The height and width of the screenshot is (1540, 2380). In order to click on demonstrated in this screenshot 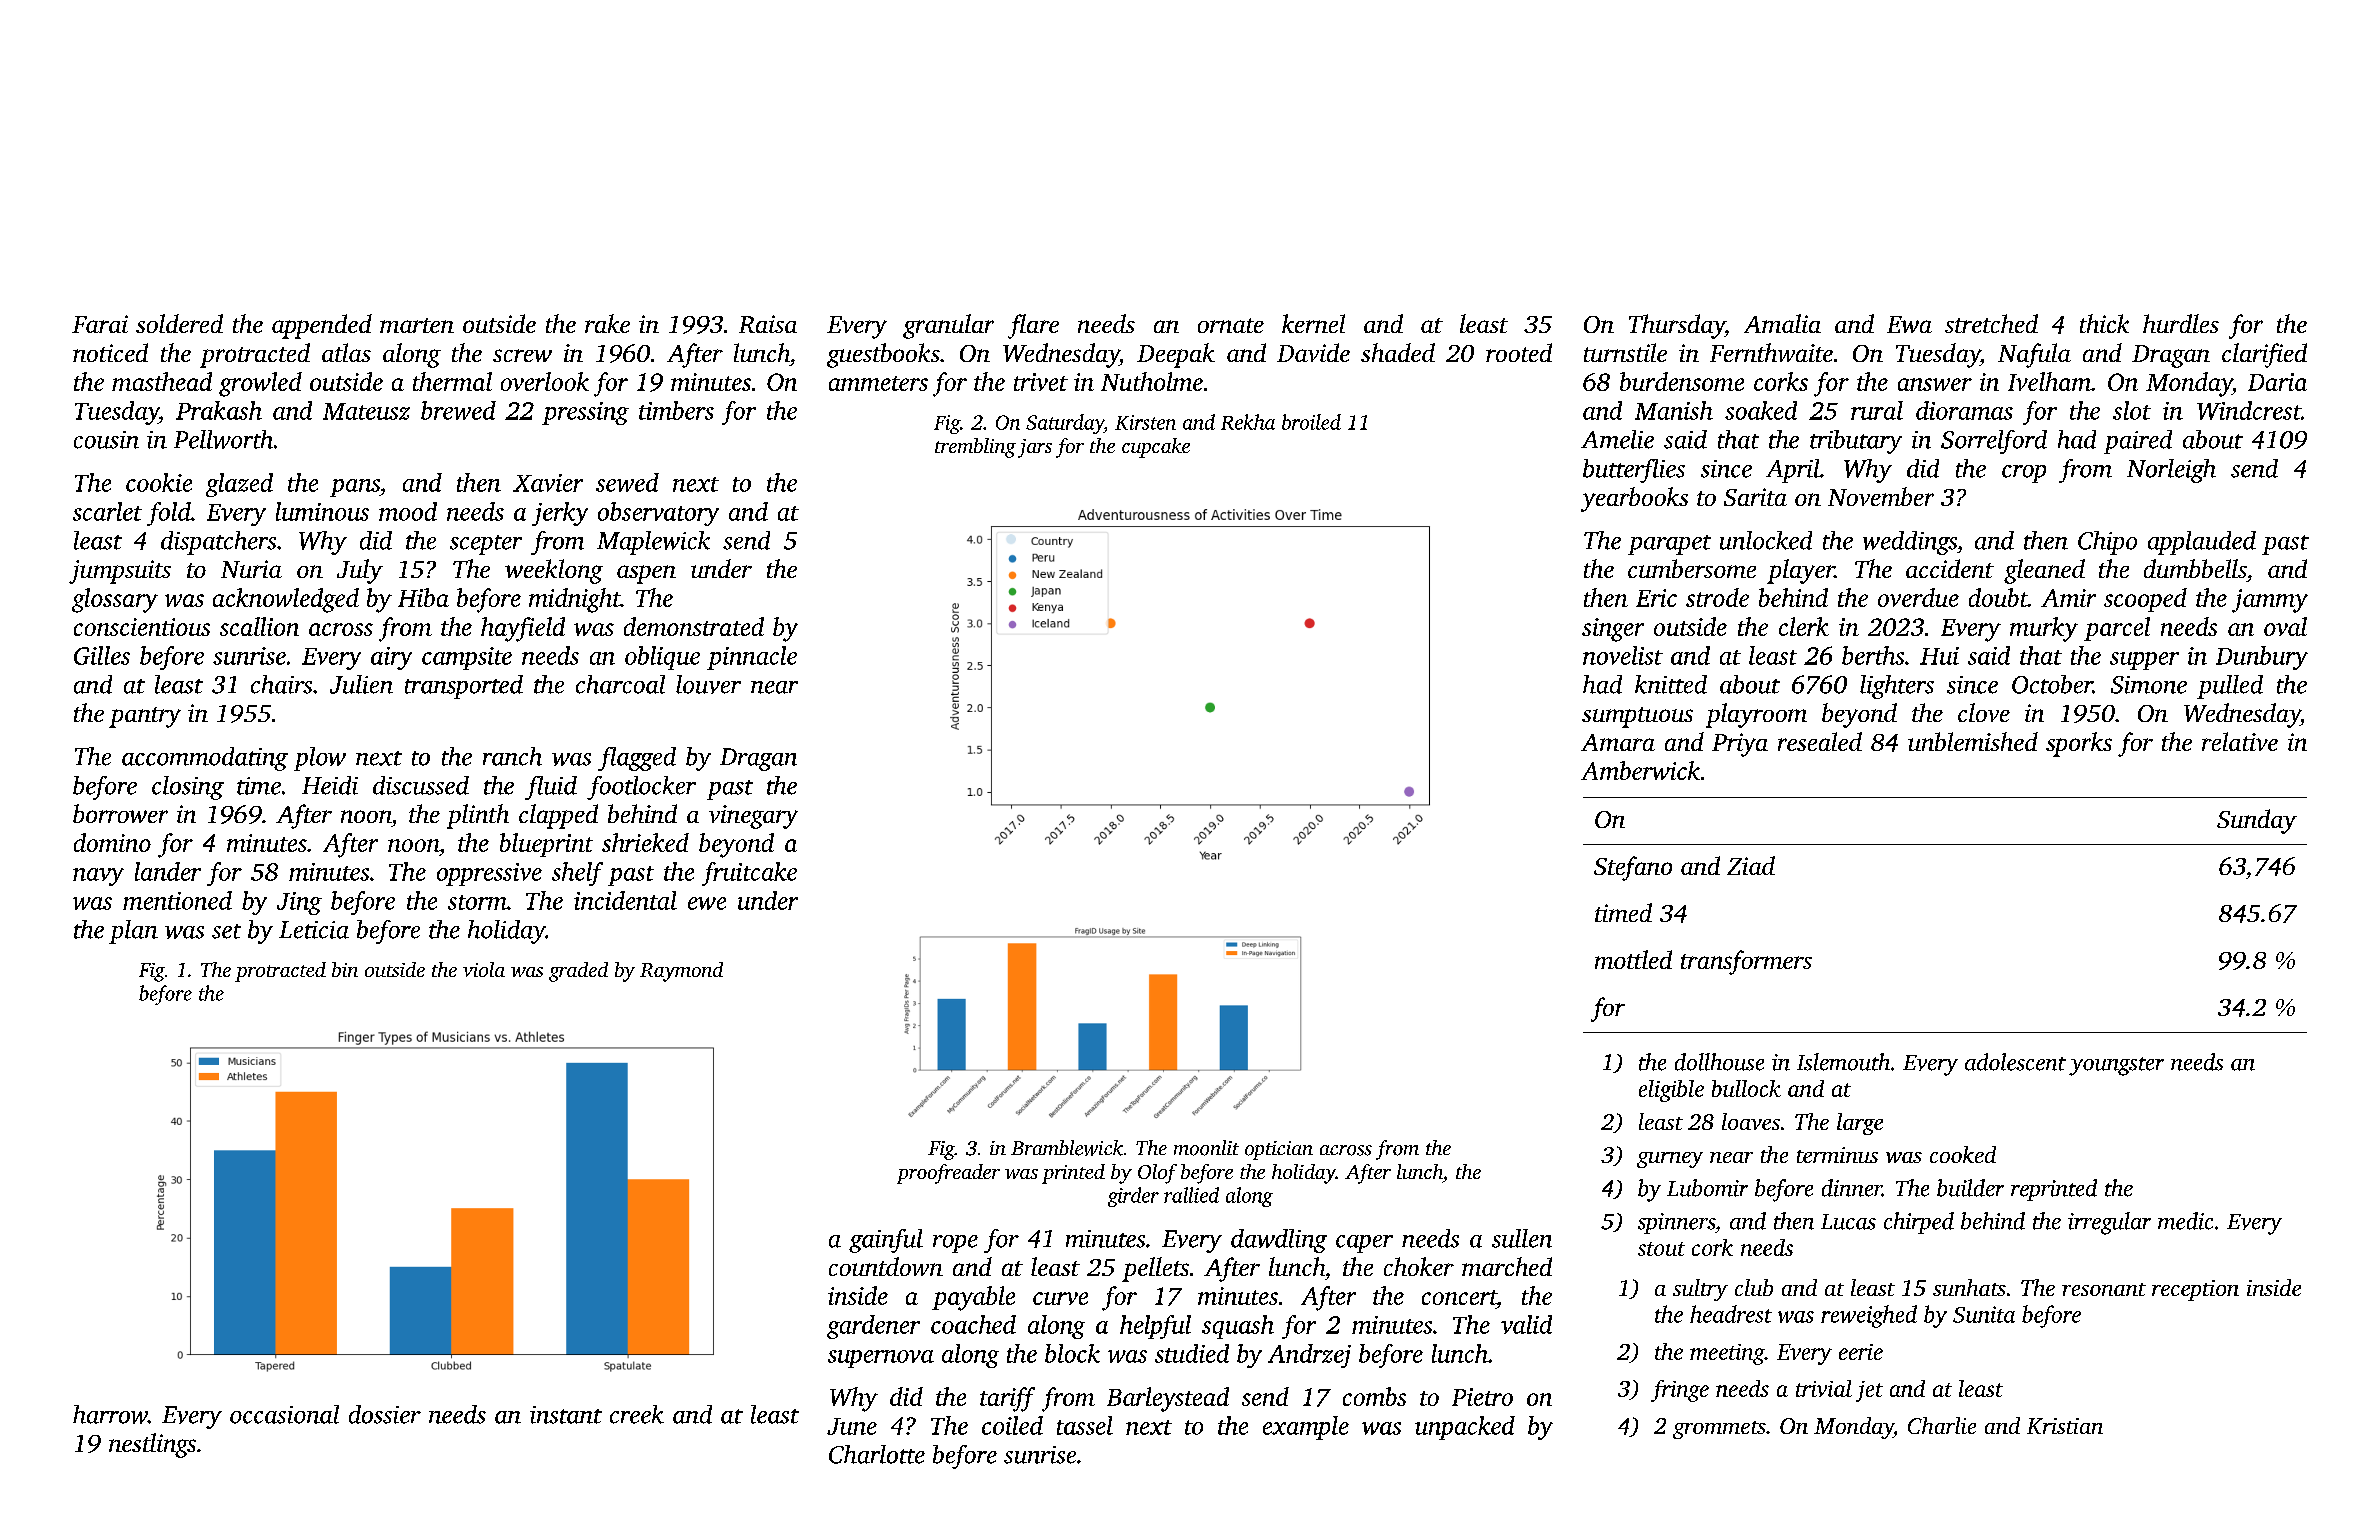, I will do `click(694, 626)`.
